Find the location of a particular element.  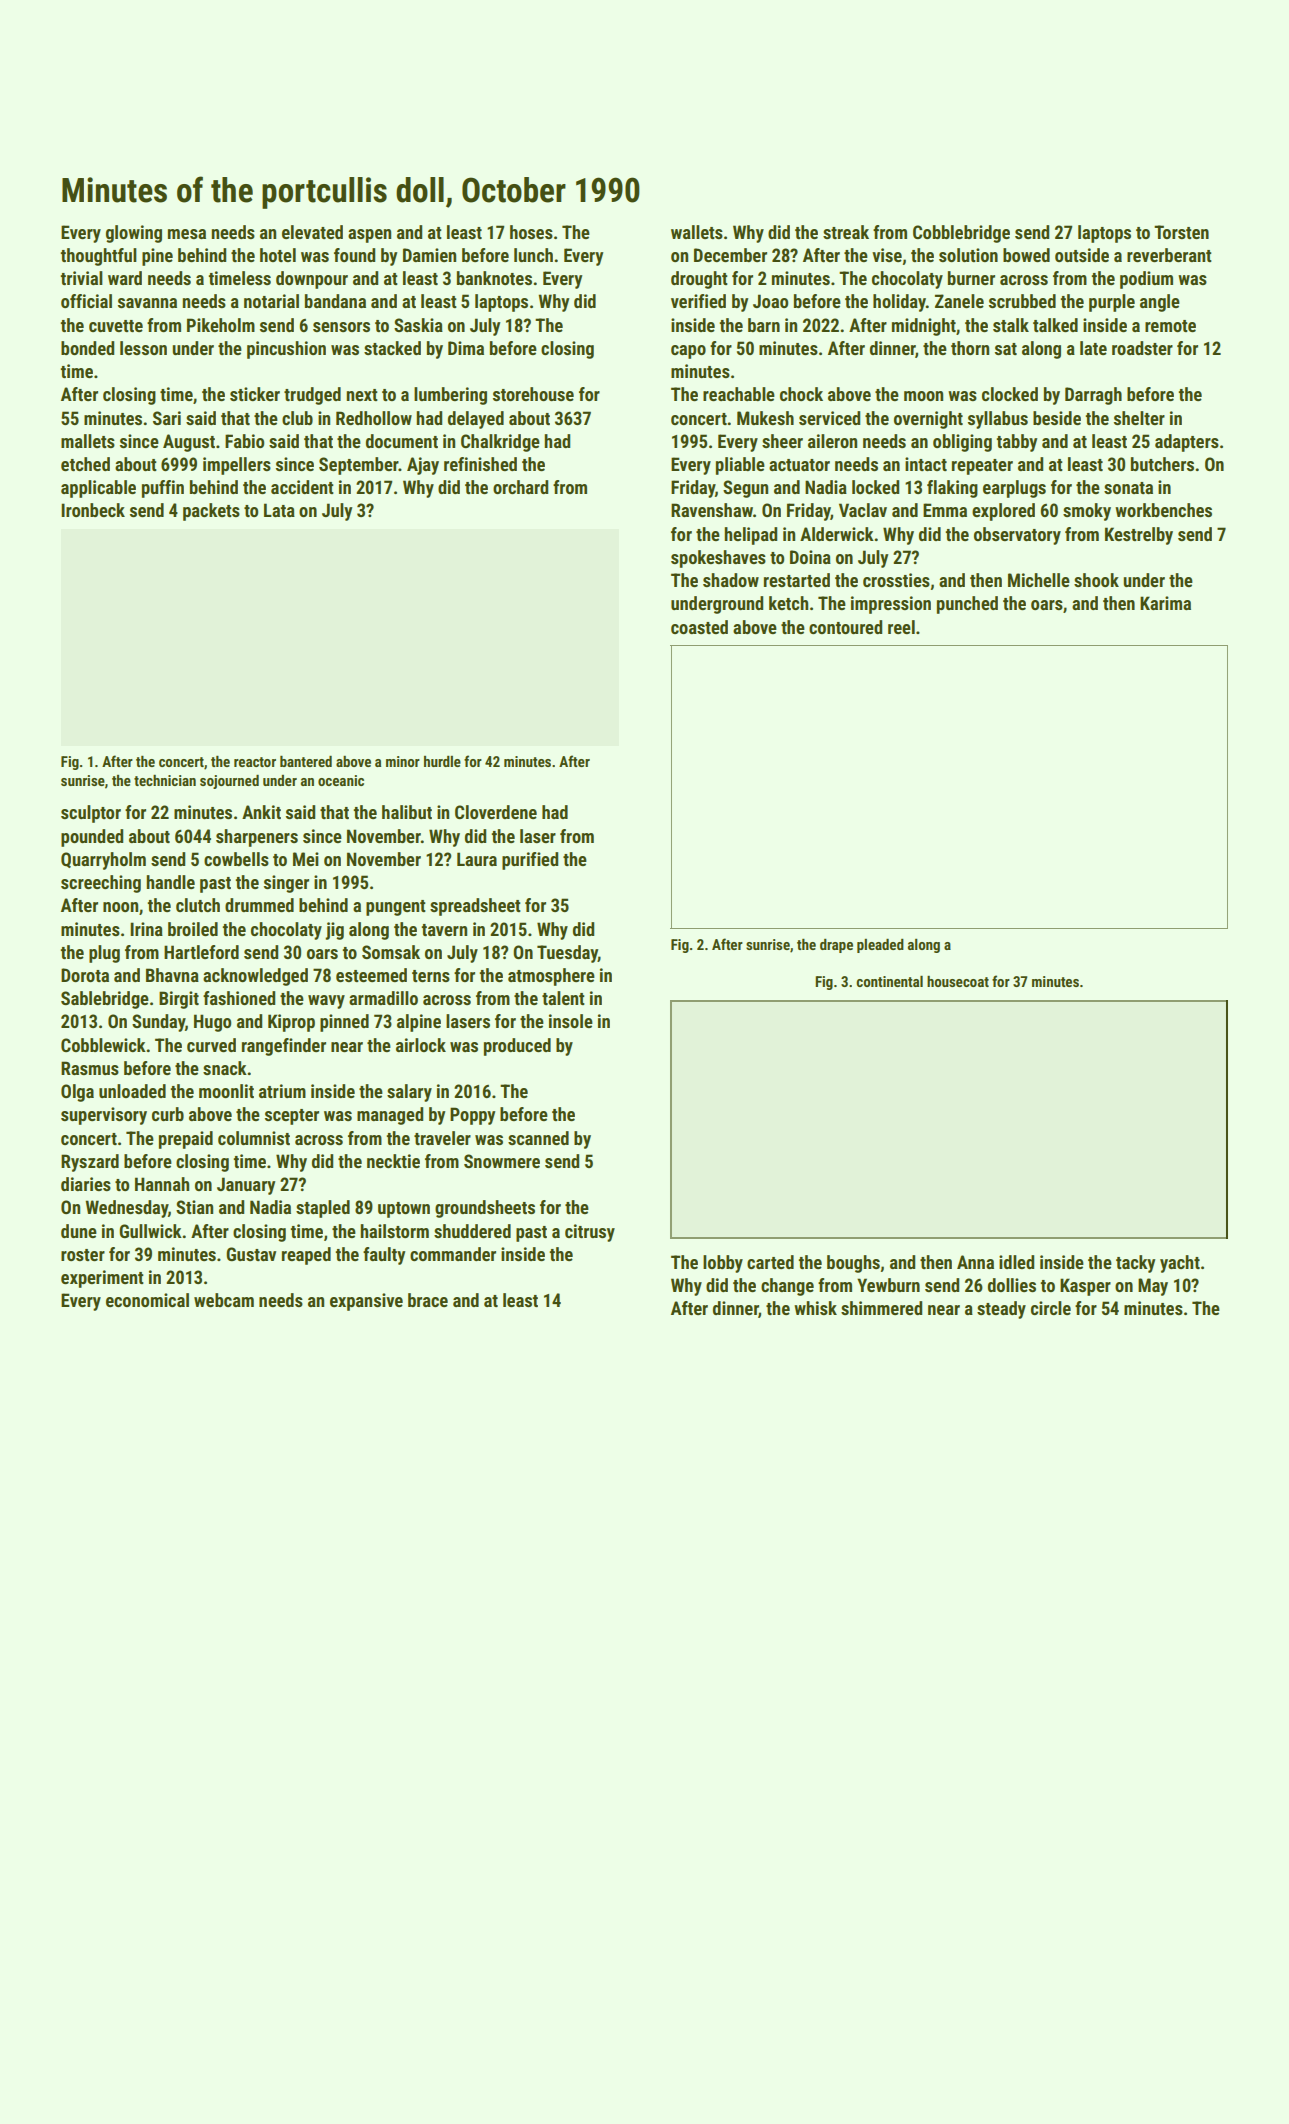

continental is located at coordinates (889, 981).
